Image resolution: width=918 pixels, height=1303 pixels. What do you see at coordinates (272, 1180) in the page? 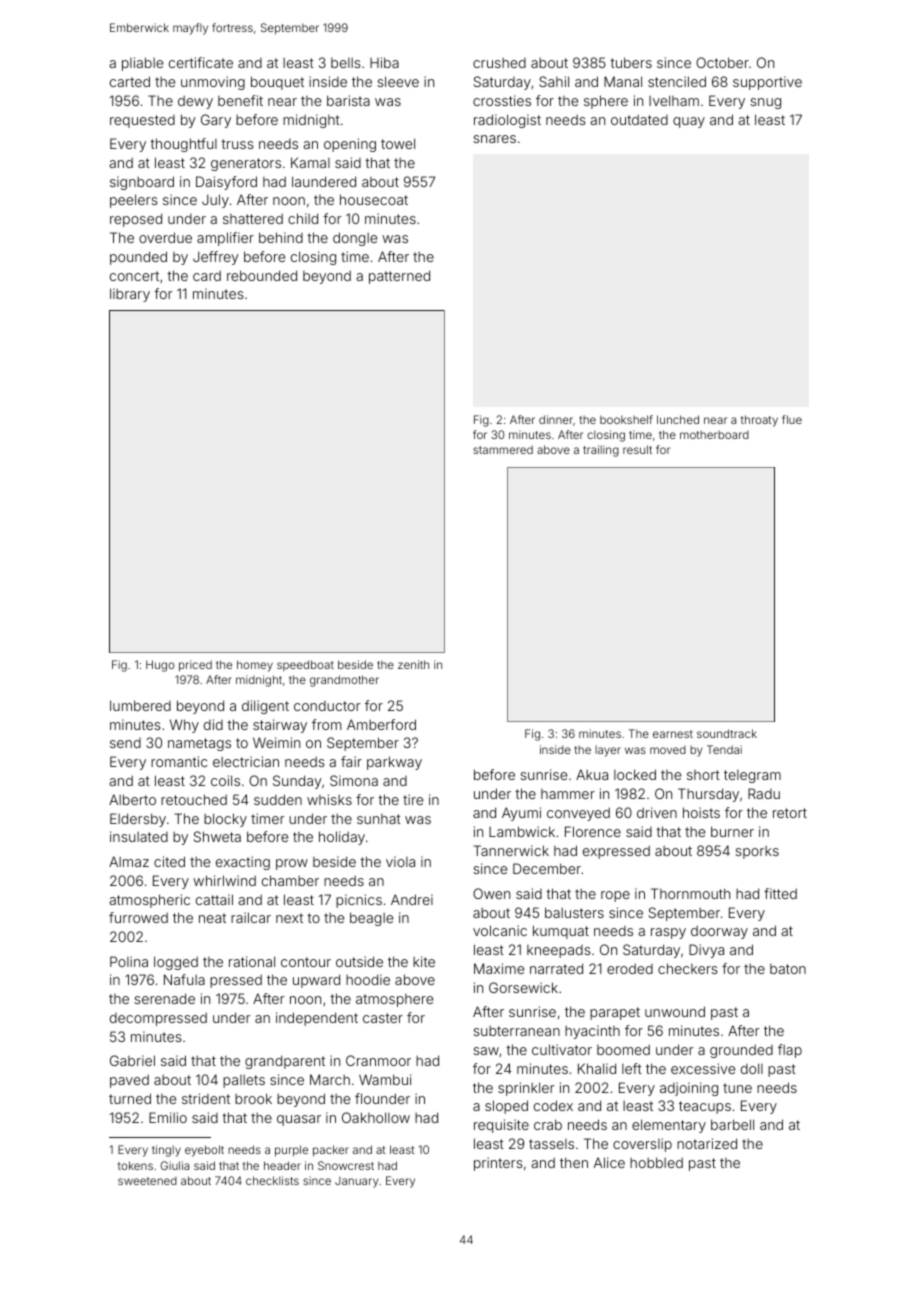
I see `checklists` at bounding box center [272, 1180].
